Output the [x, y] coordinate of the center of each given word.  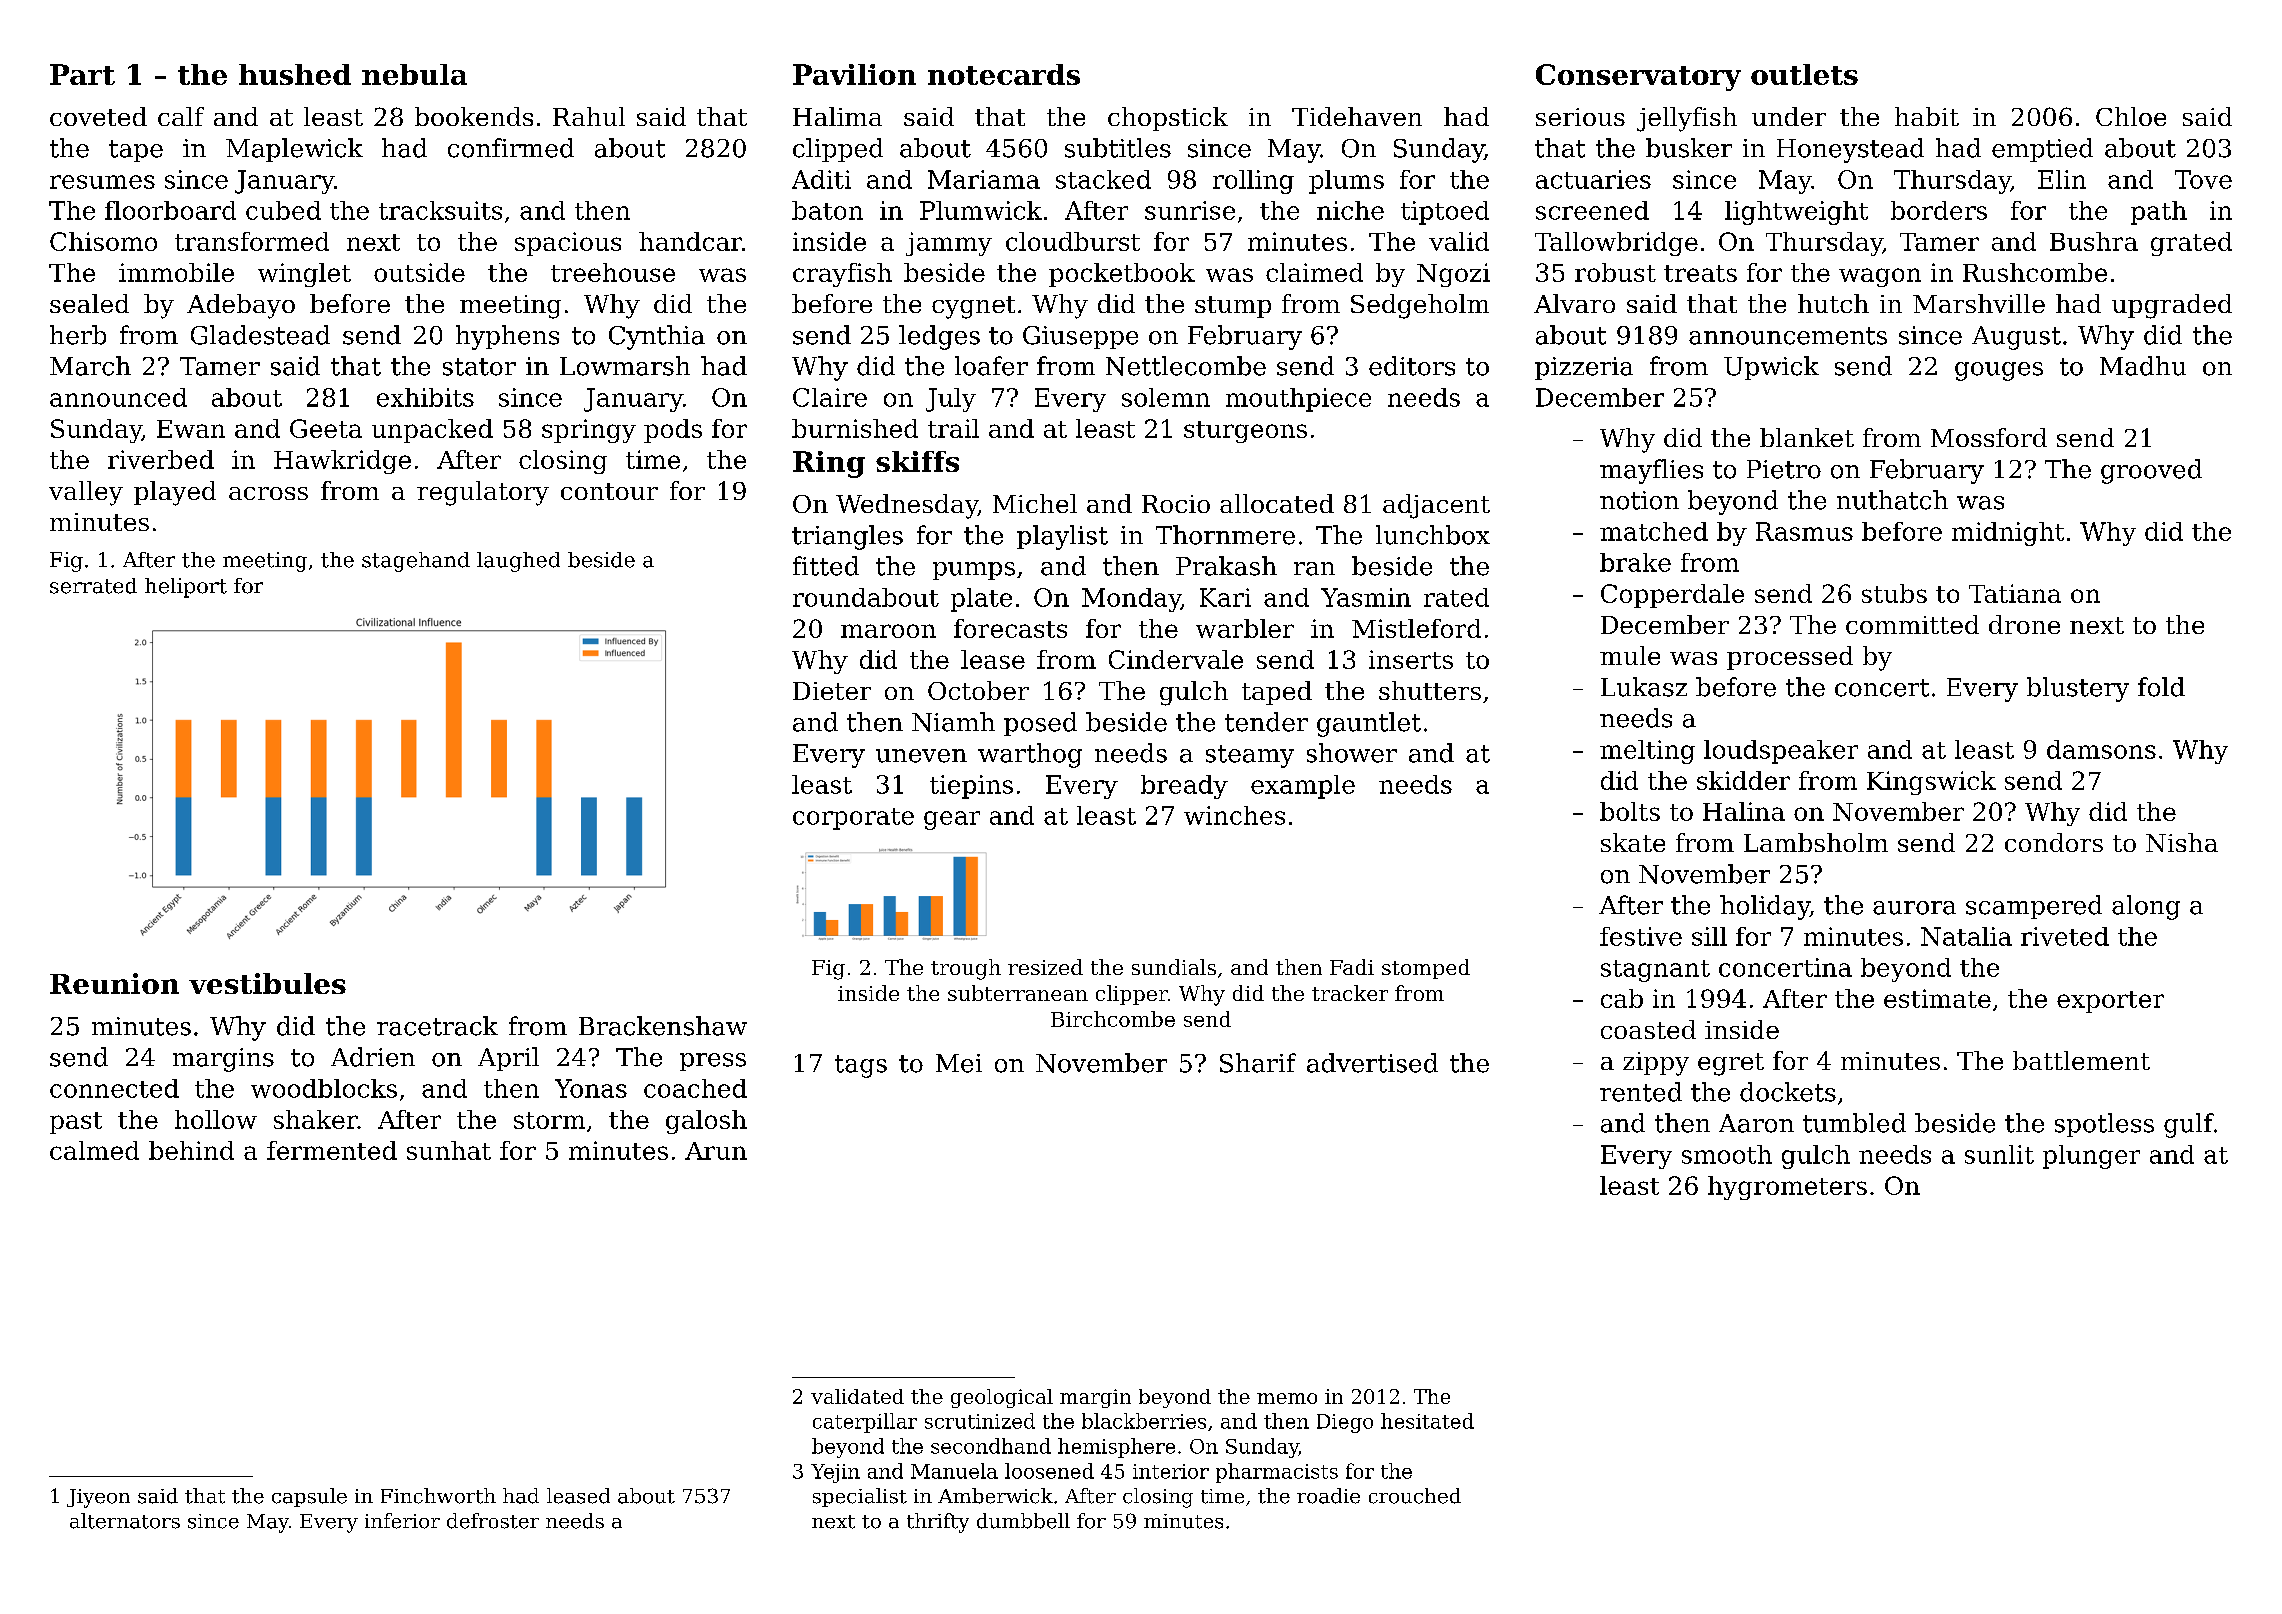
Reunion [114, 983]
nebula [414, 74]
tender [1266, 722]
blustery [2078, 689]
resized [1045, 967]
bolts [1630, 811]
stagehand [416, 562]
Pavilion [854, 74]
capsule [309, 1497]
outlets [1804, 74]
